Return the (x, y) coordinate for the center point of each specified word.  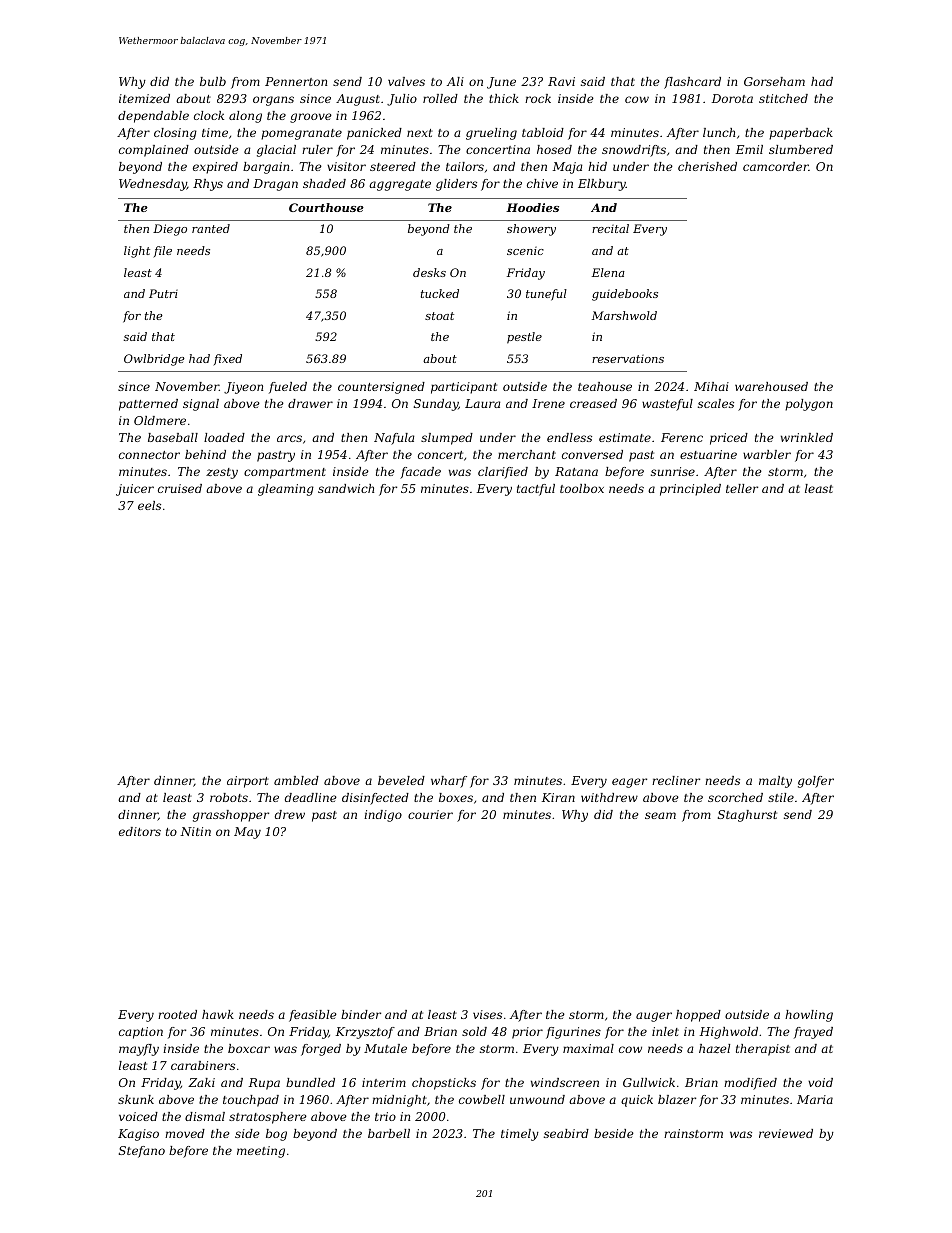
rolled (440, 98)
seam (660, 815)
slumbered (801, 149)
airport (248, 782)
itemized (144, 98)
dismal (205, 1116)
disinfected (375, 799)
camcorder (776, 166)
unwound (537, 1099)
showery (531, 230)
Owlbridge (154, 360)
